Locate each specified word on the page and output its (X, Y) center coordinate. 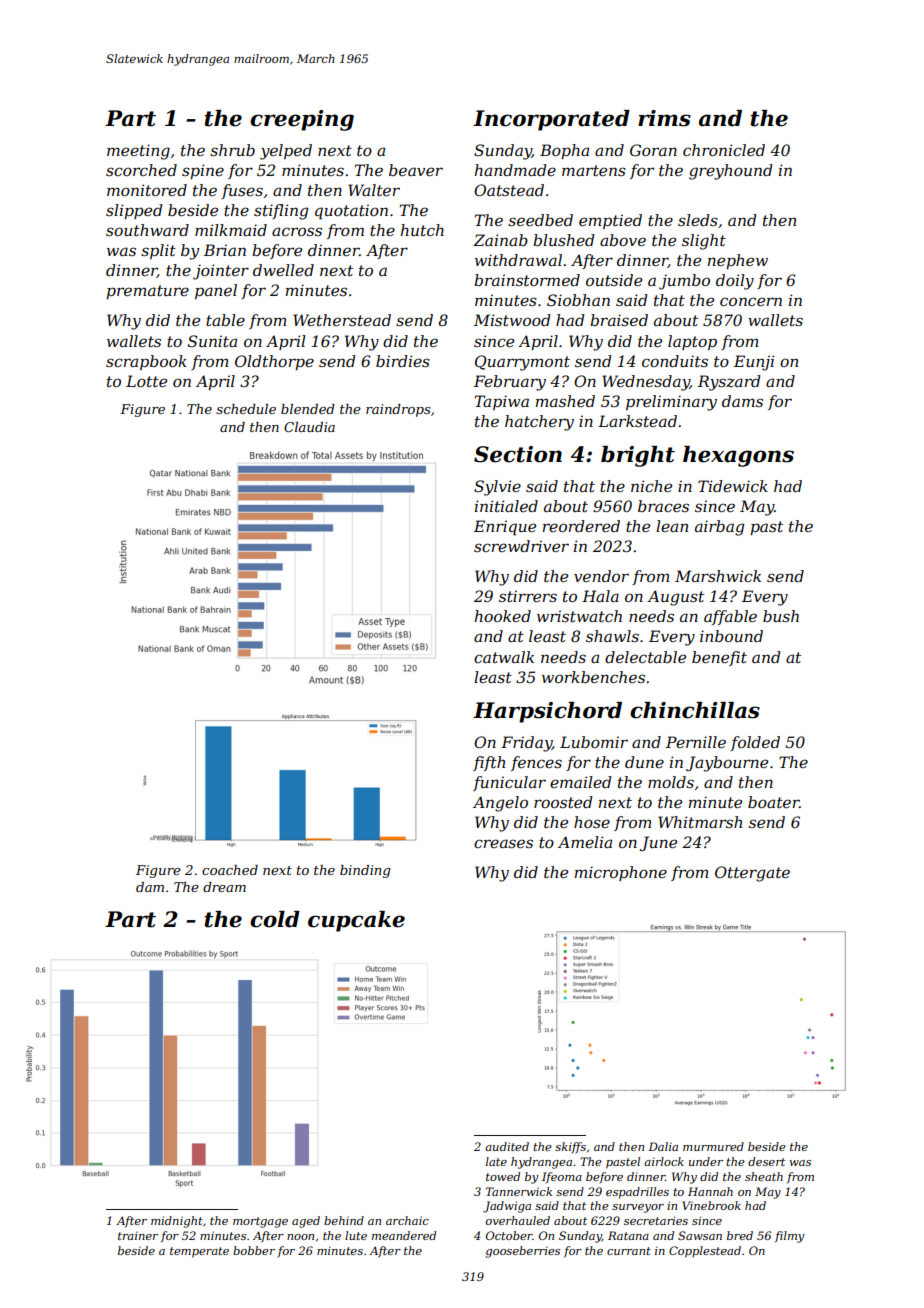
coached (230, 870)
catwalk (504, 657)
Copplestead (705, 1252)
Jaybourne (727, 764)
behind (344, 1220)
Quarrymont (522, 363)
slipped (134, 211)
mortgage (260, 1222)
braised (619, 320)
